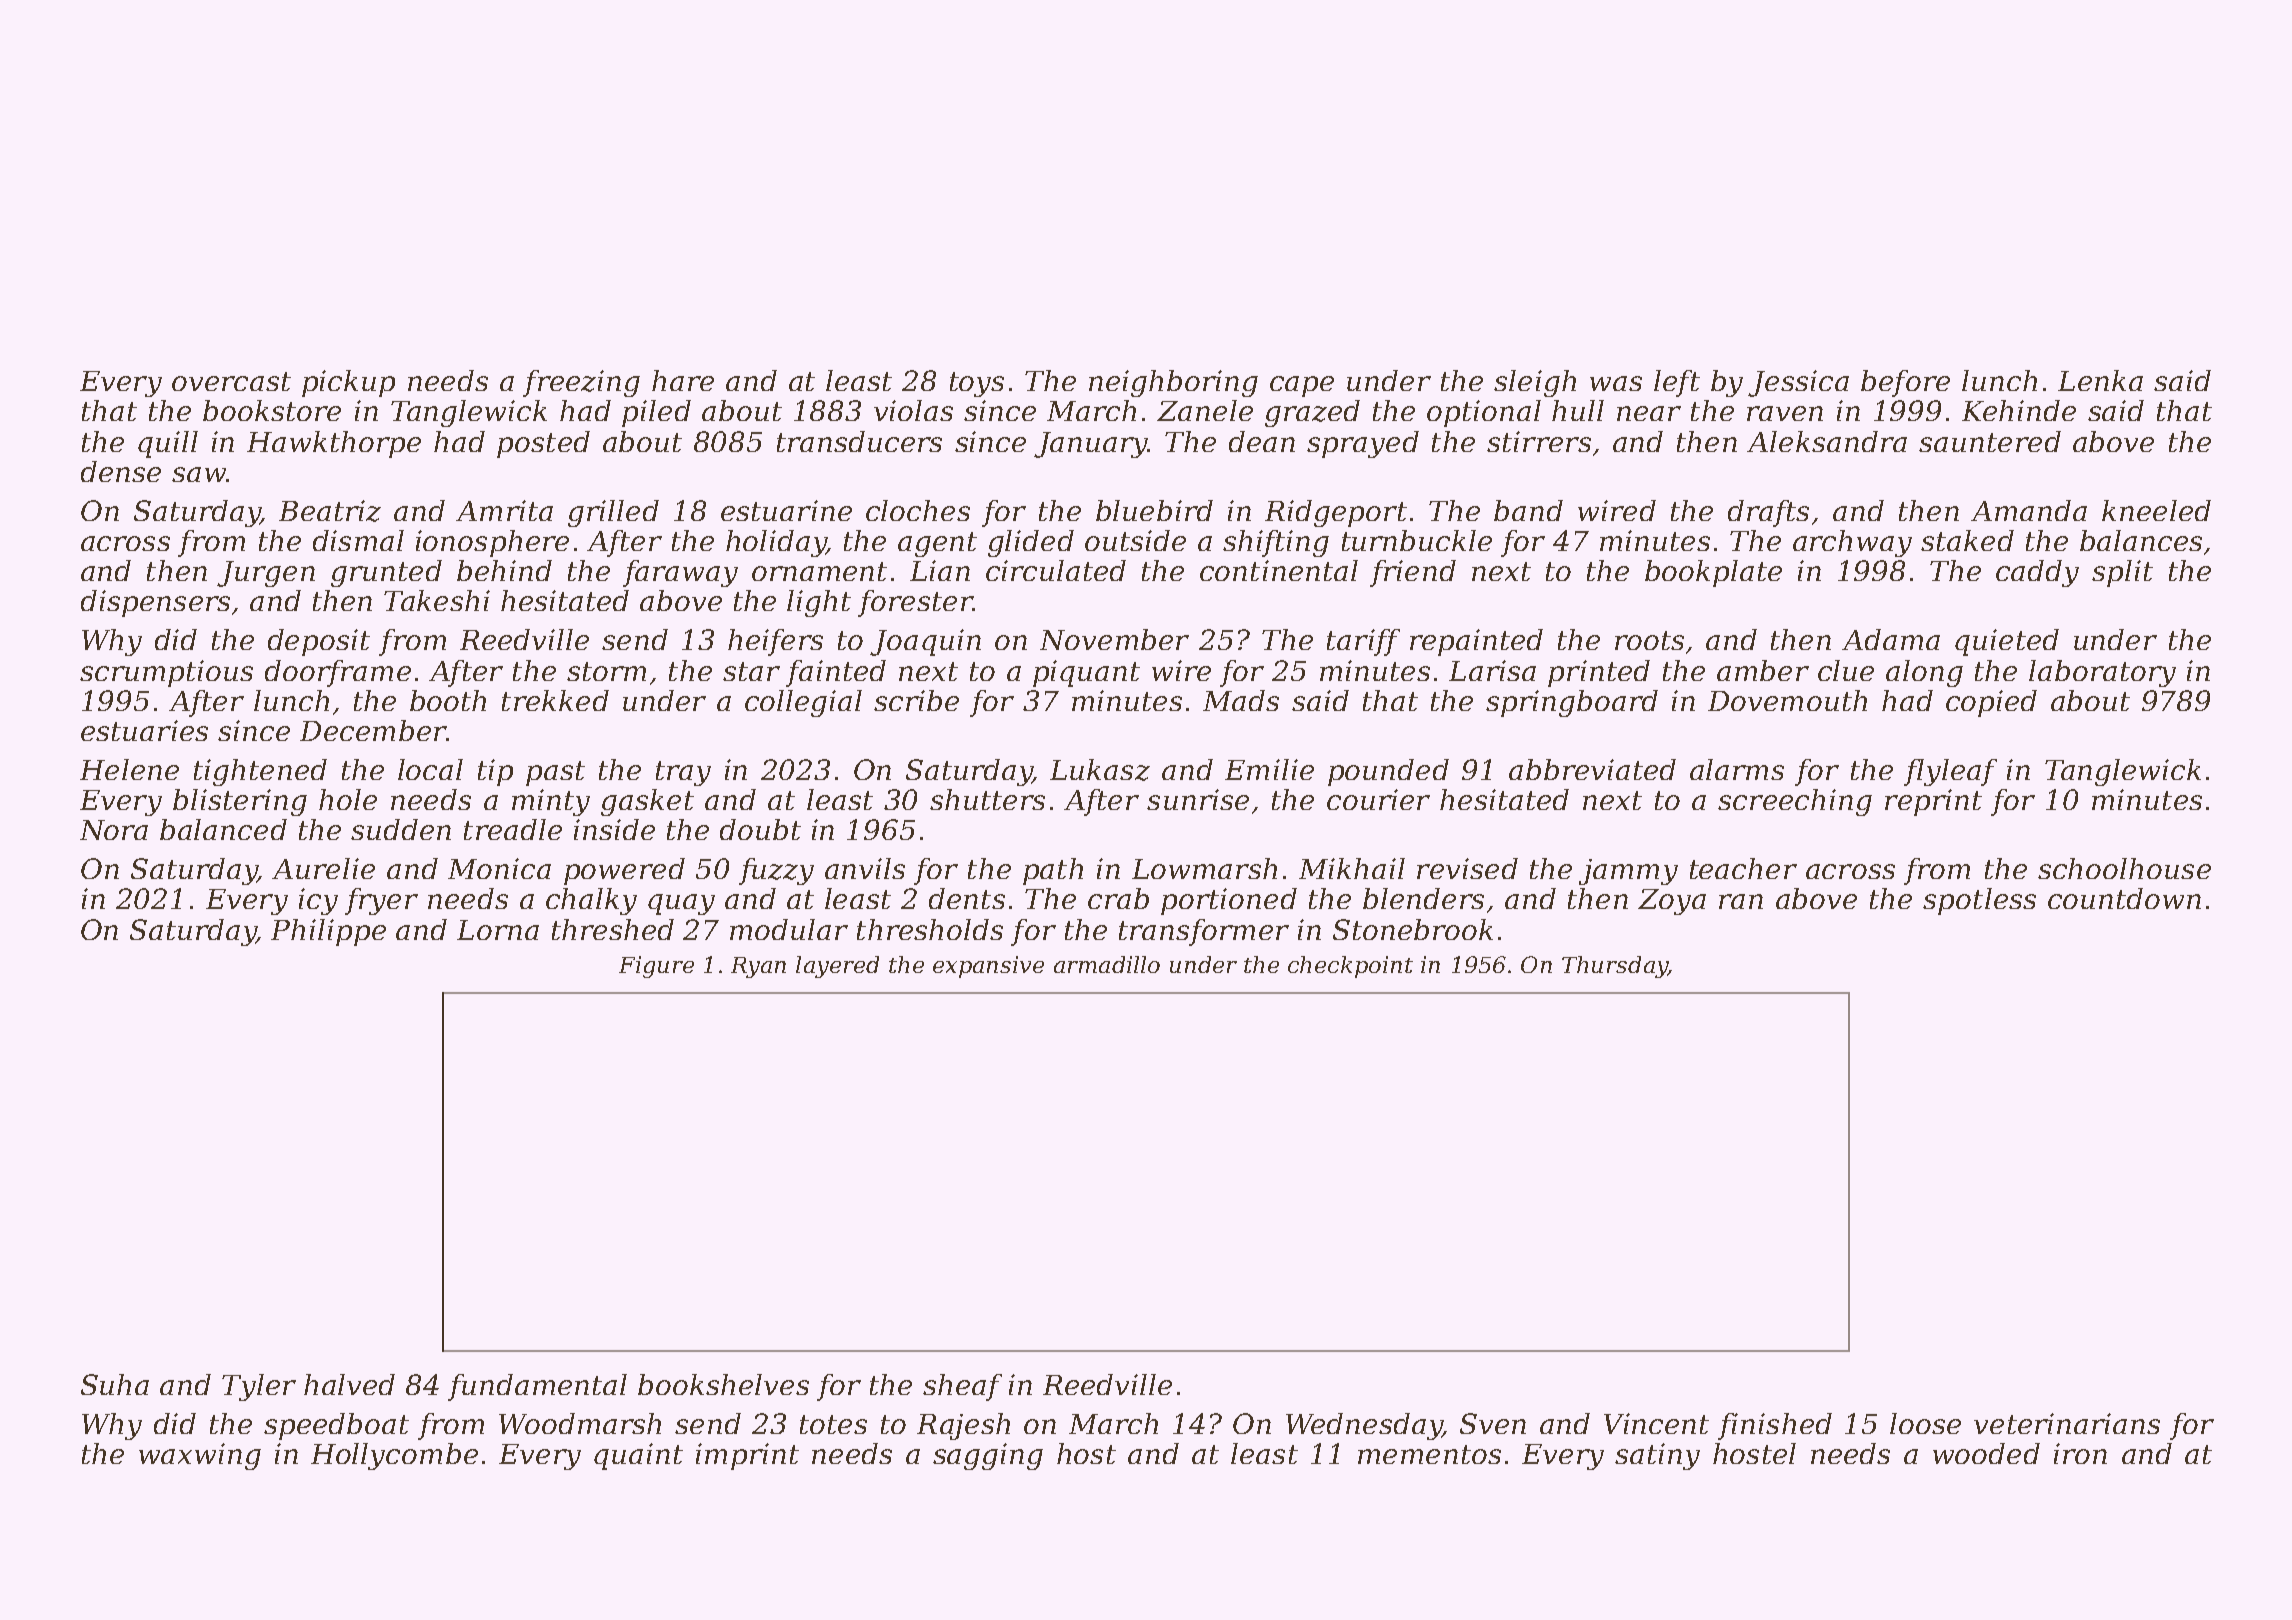  Describe the element at coordinates (918, 510) in the image. I see `cloches` at that location.
